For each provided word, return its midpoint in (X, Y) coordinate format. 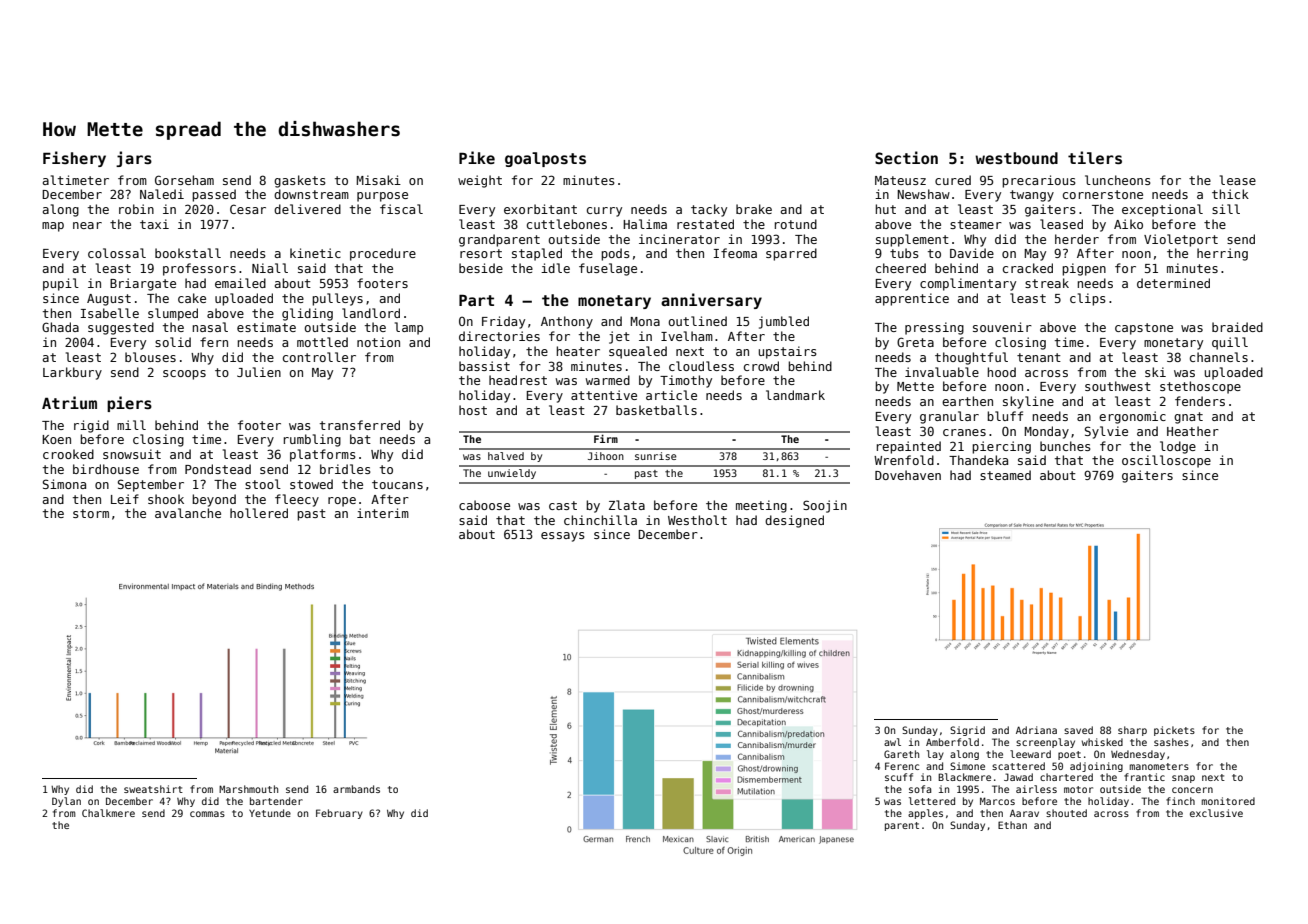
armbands (356, 789)
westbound (1016, 158)
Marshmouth (248, 789)
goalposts (545, 159)
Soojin (825, 506)
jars (134, 159)
